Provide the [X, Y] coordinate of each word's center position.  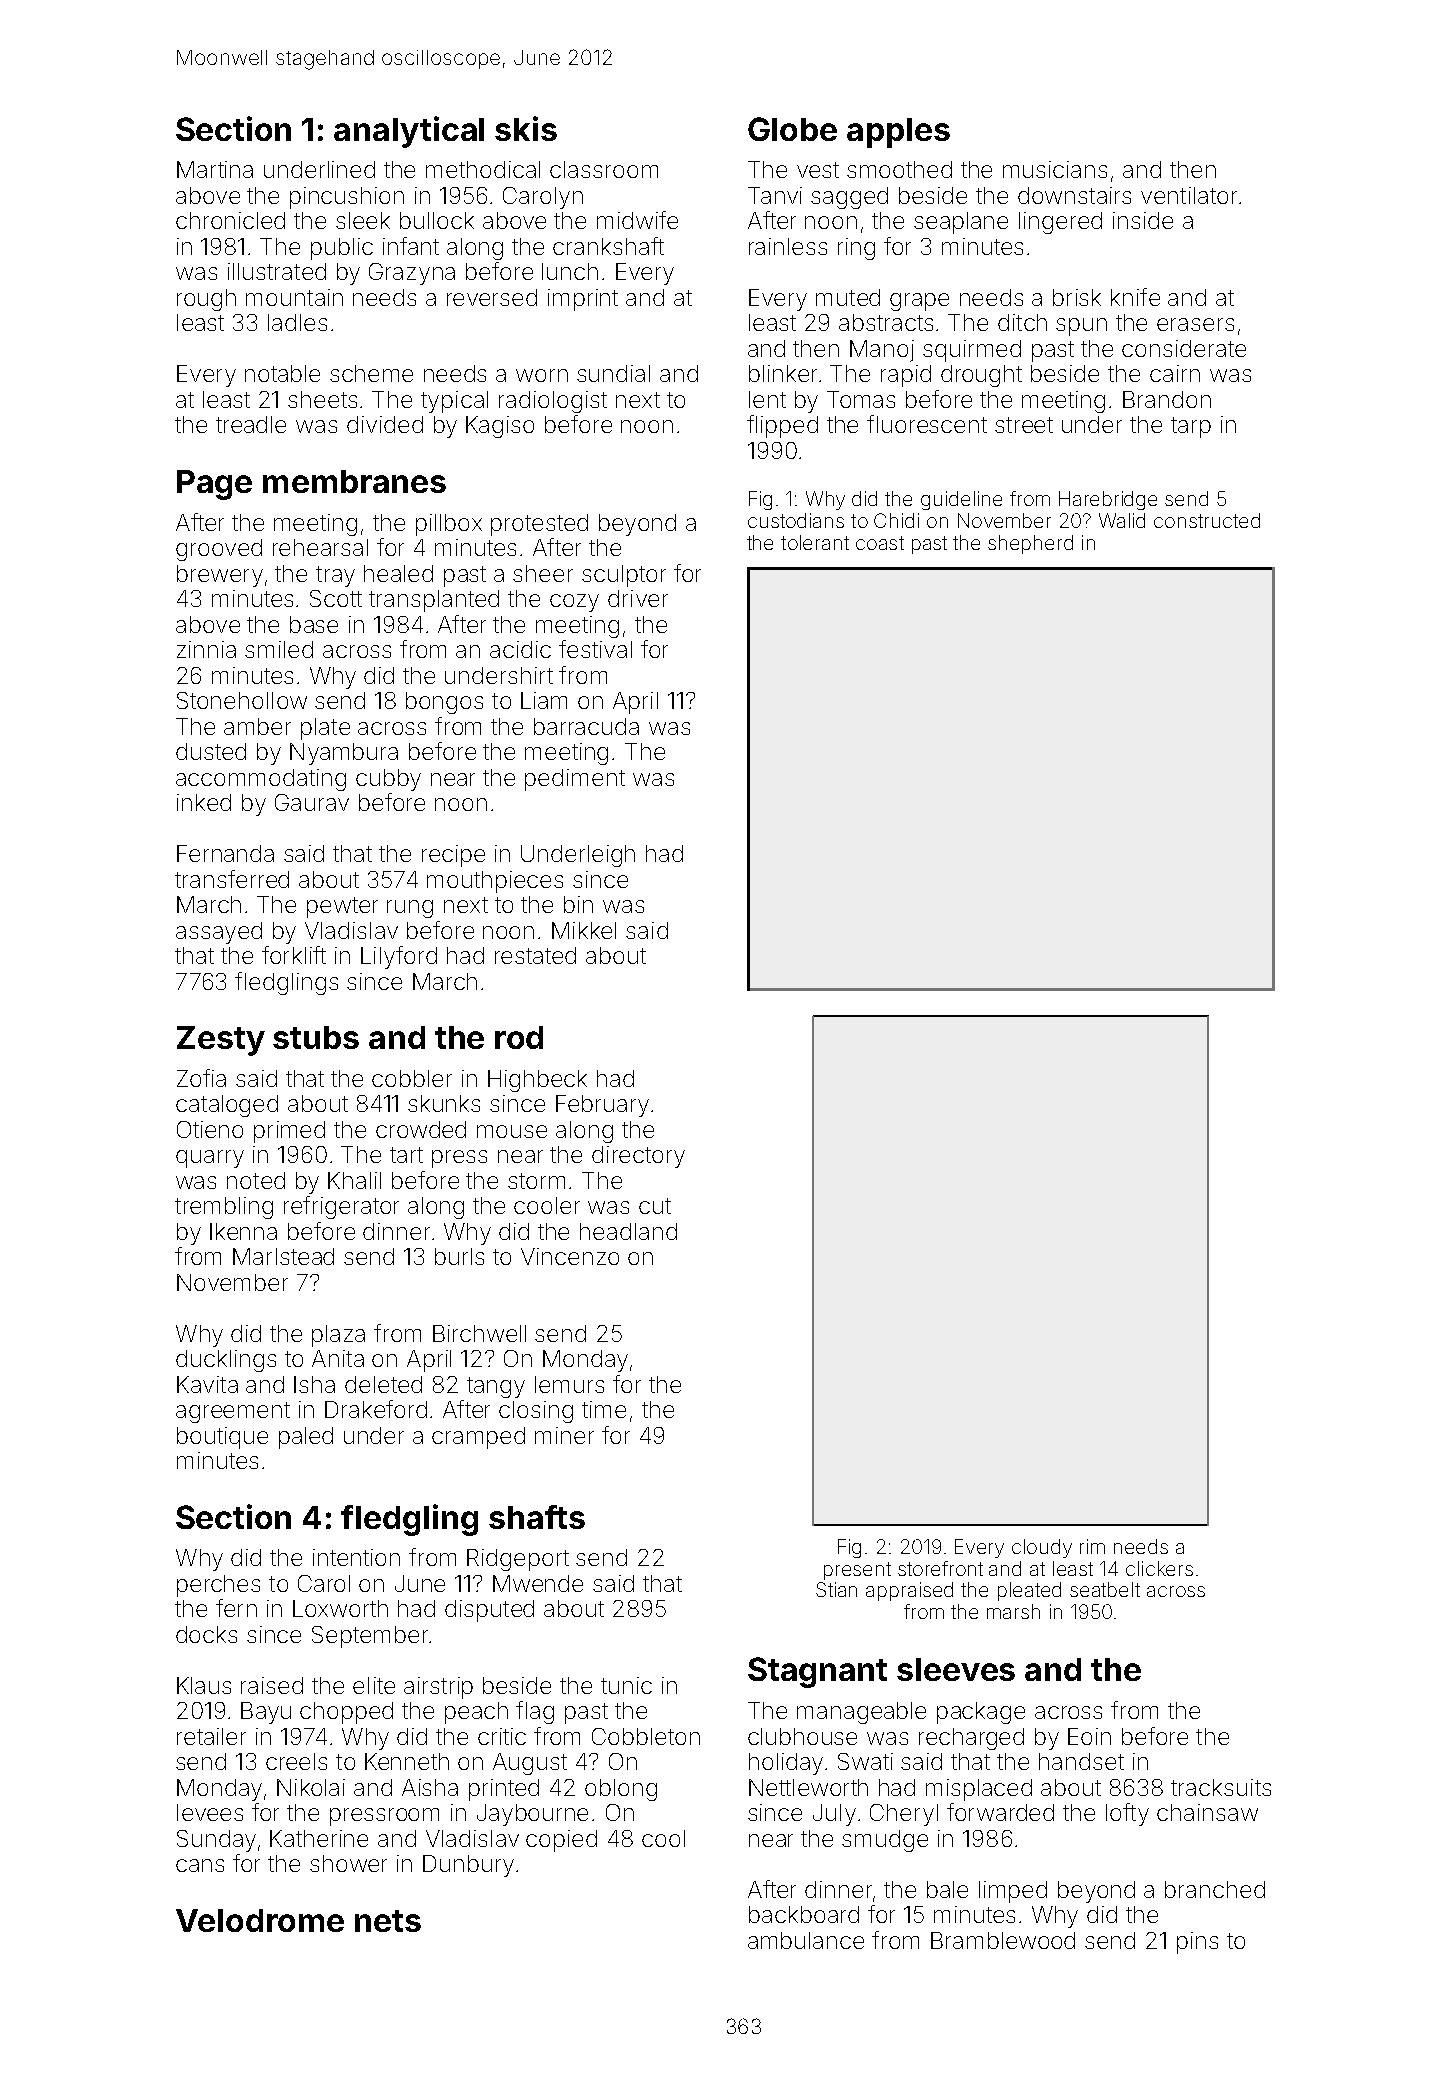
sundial [613, 373]
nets [388, 1921]
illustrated [277, 271]
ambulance [806, 1940]
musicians [1055, 169]
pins [1197, 1943]
